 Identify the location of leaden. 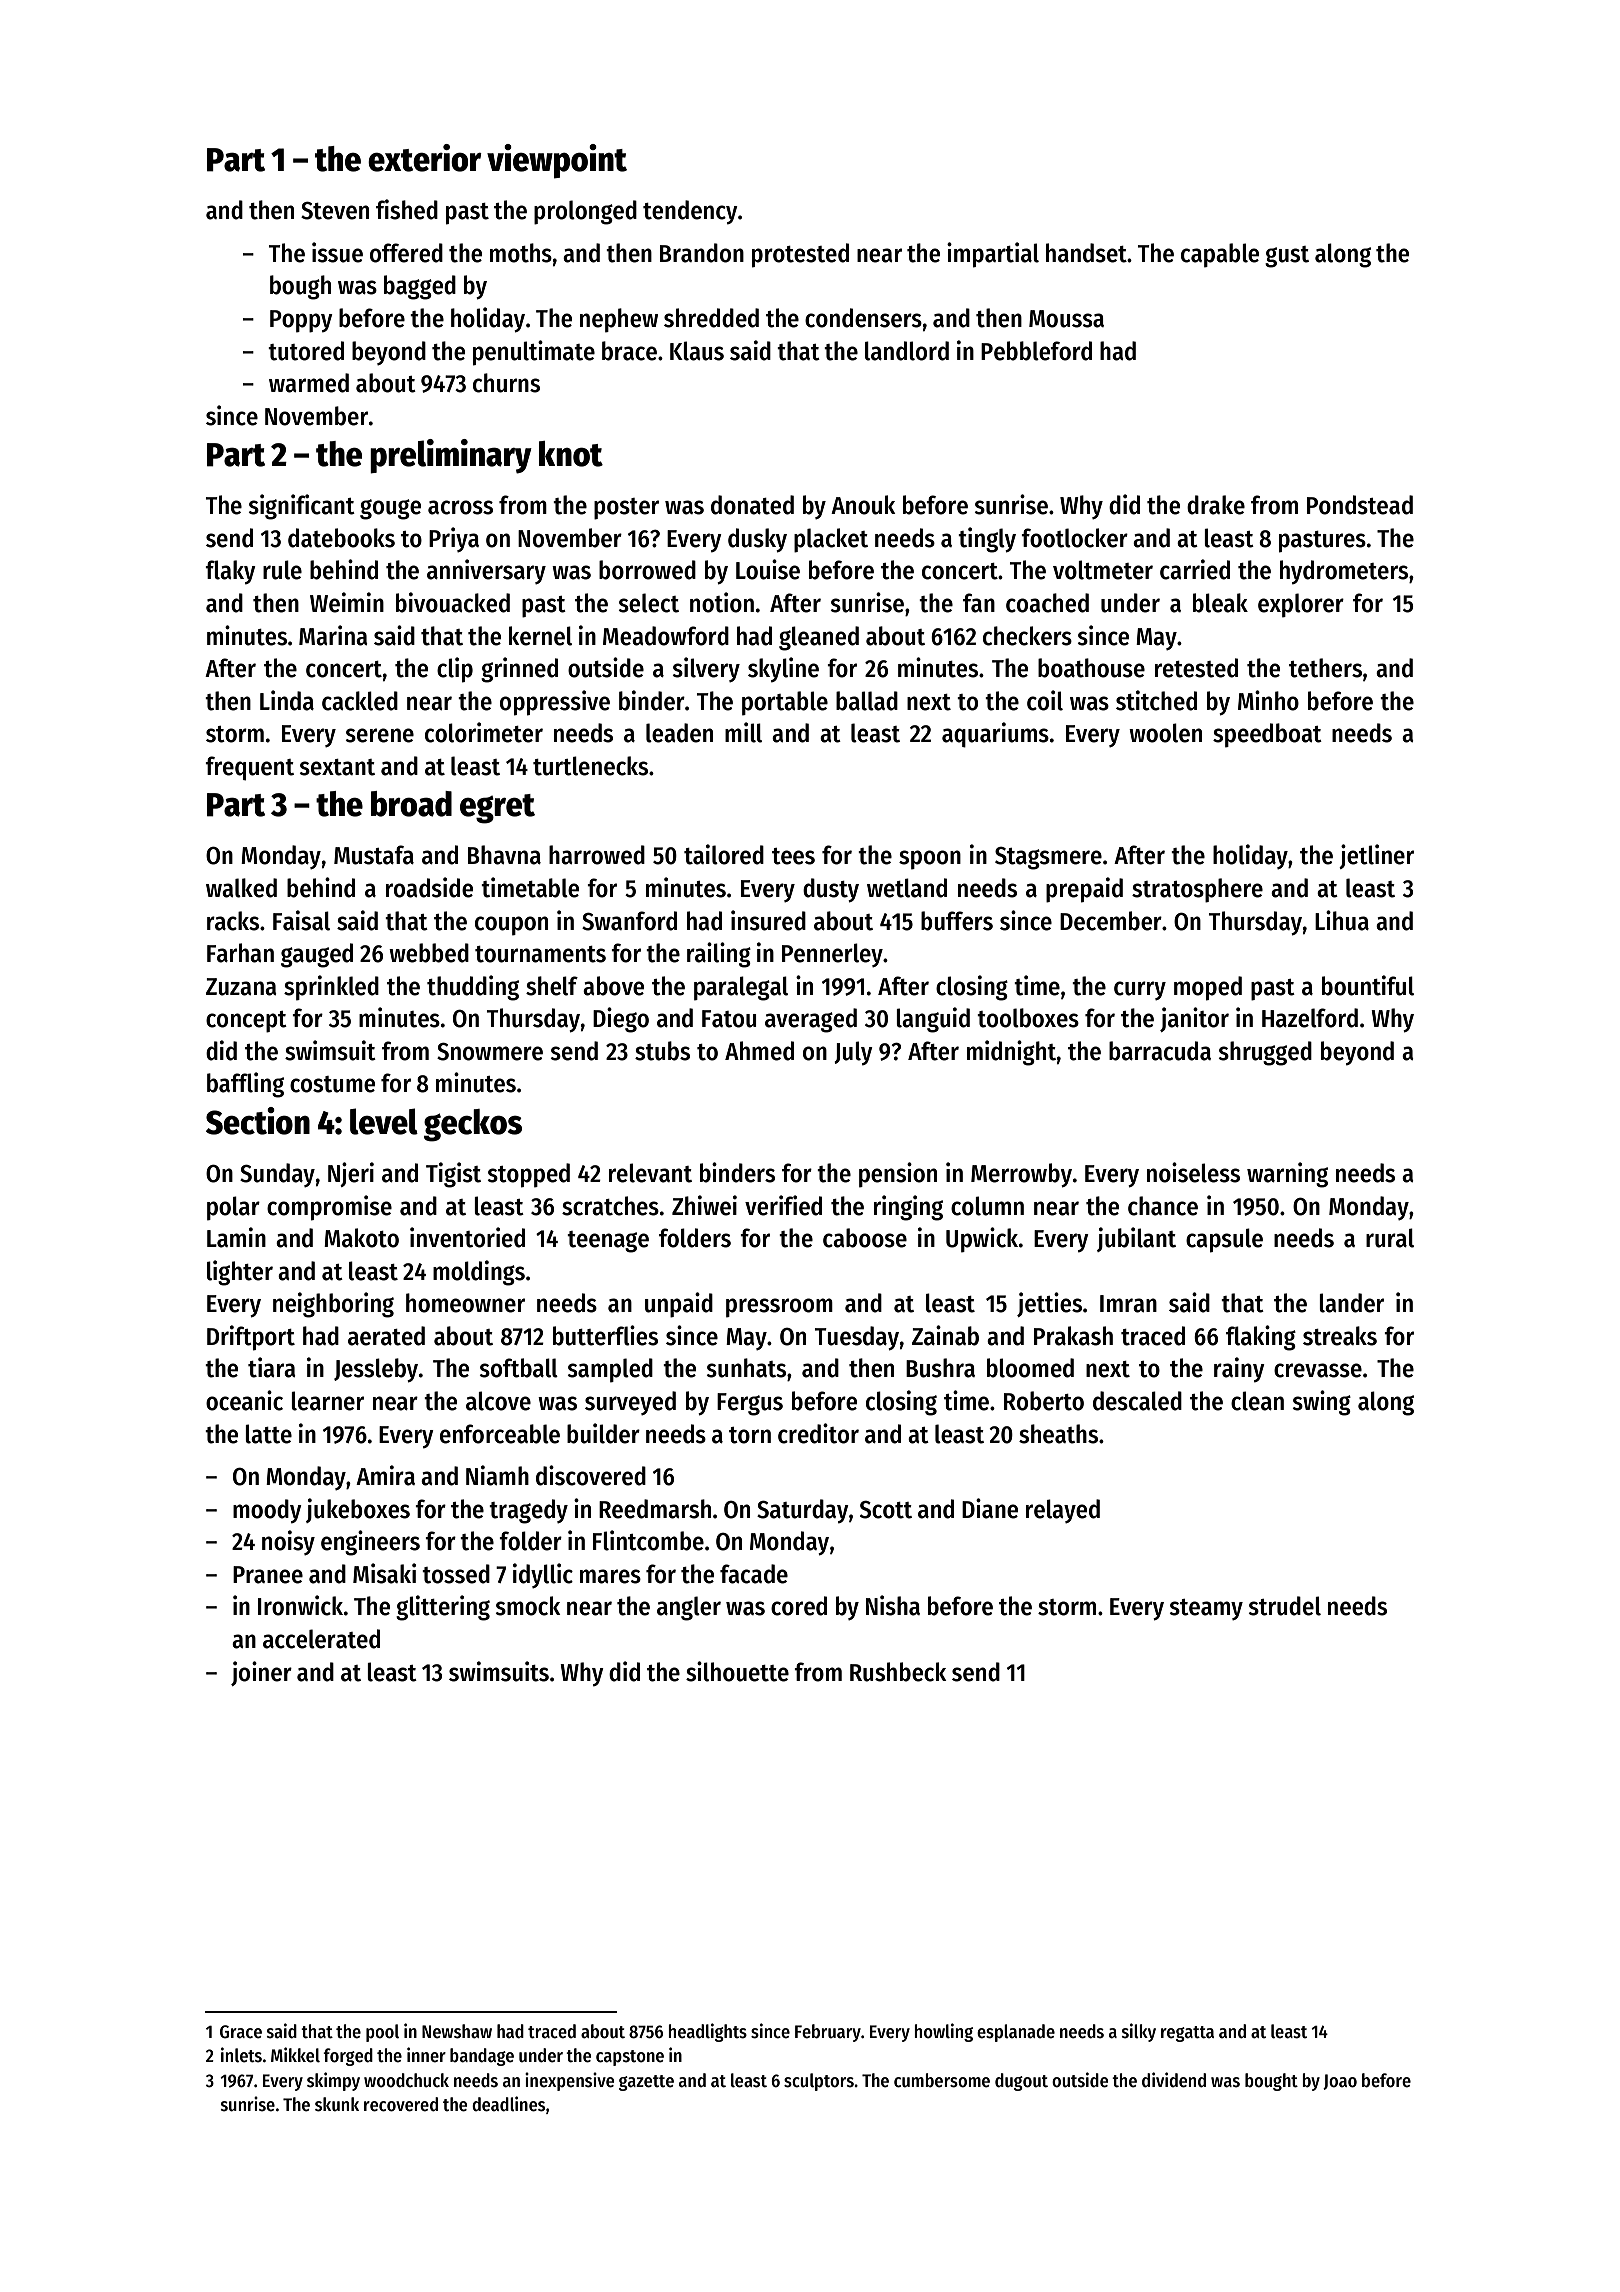
(679, 733).
